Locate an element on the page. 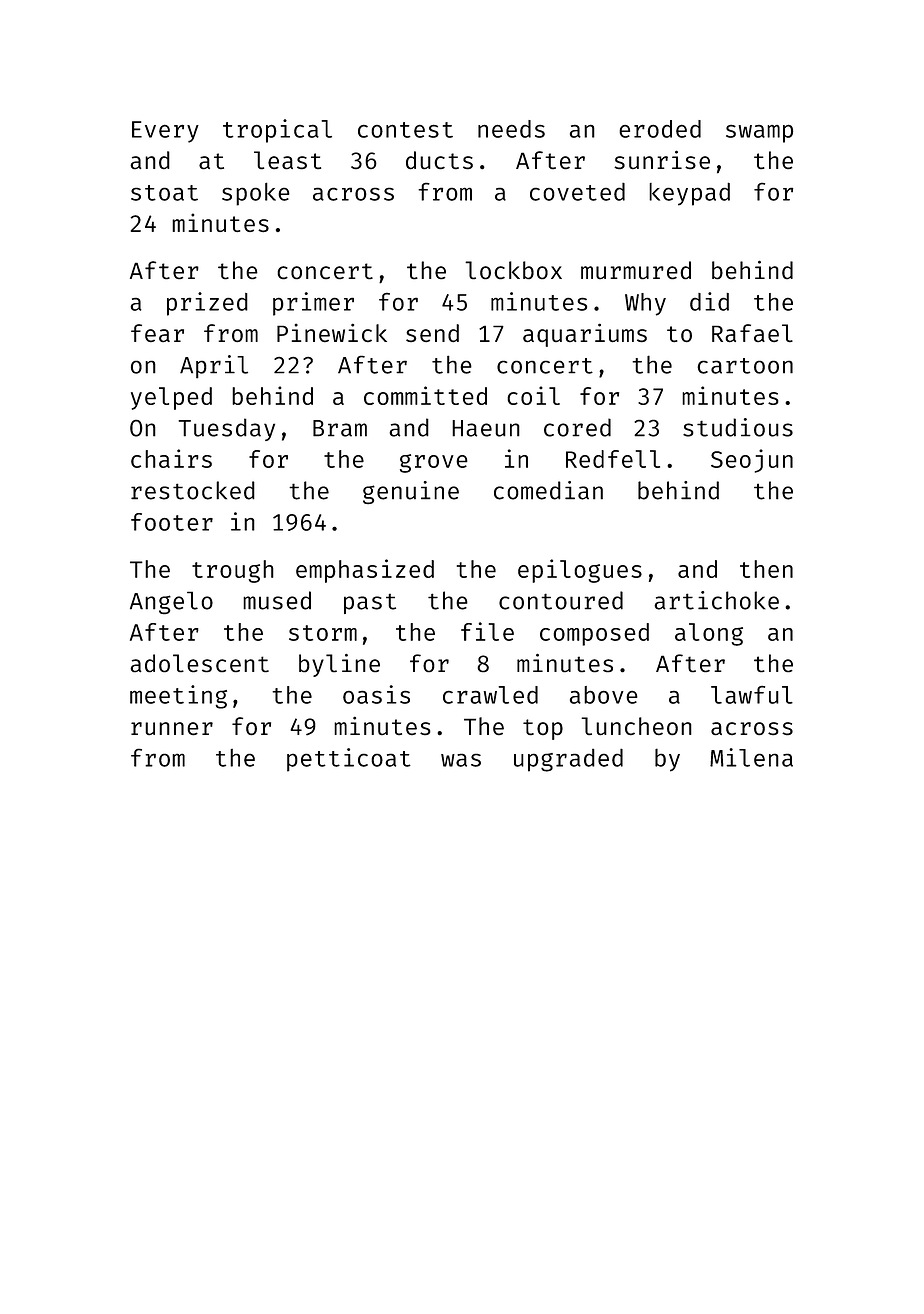  was is located at coordinates (461, 760).
